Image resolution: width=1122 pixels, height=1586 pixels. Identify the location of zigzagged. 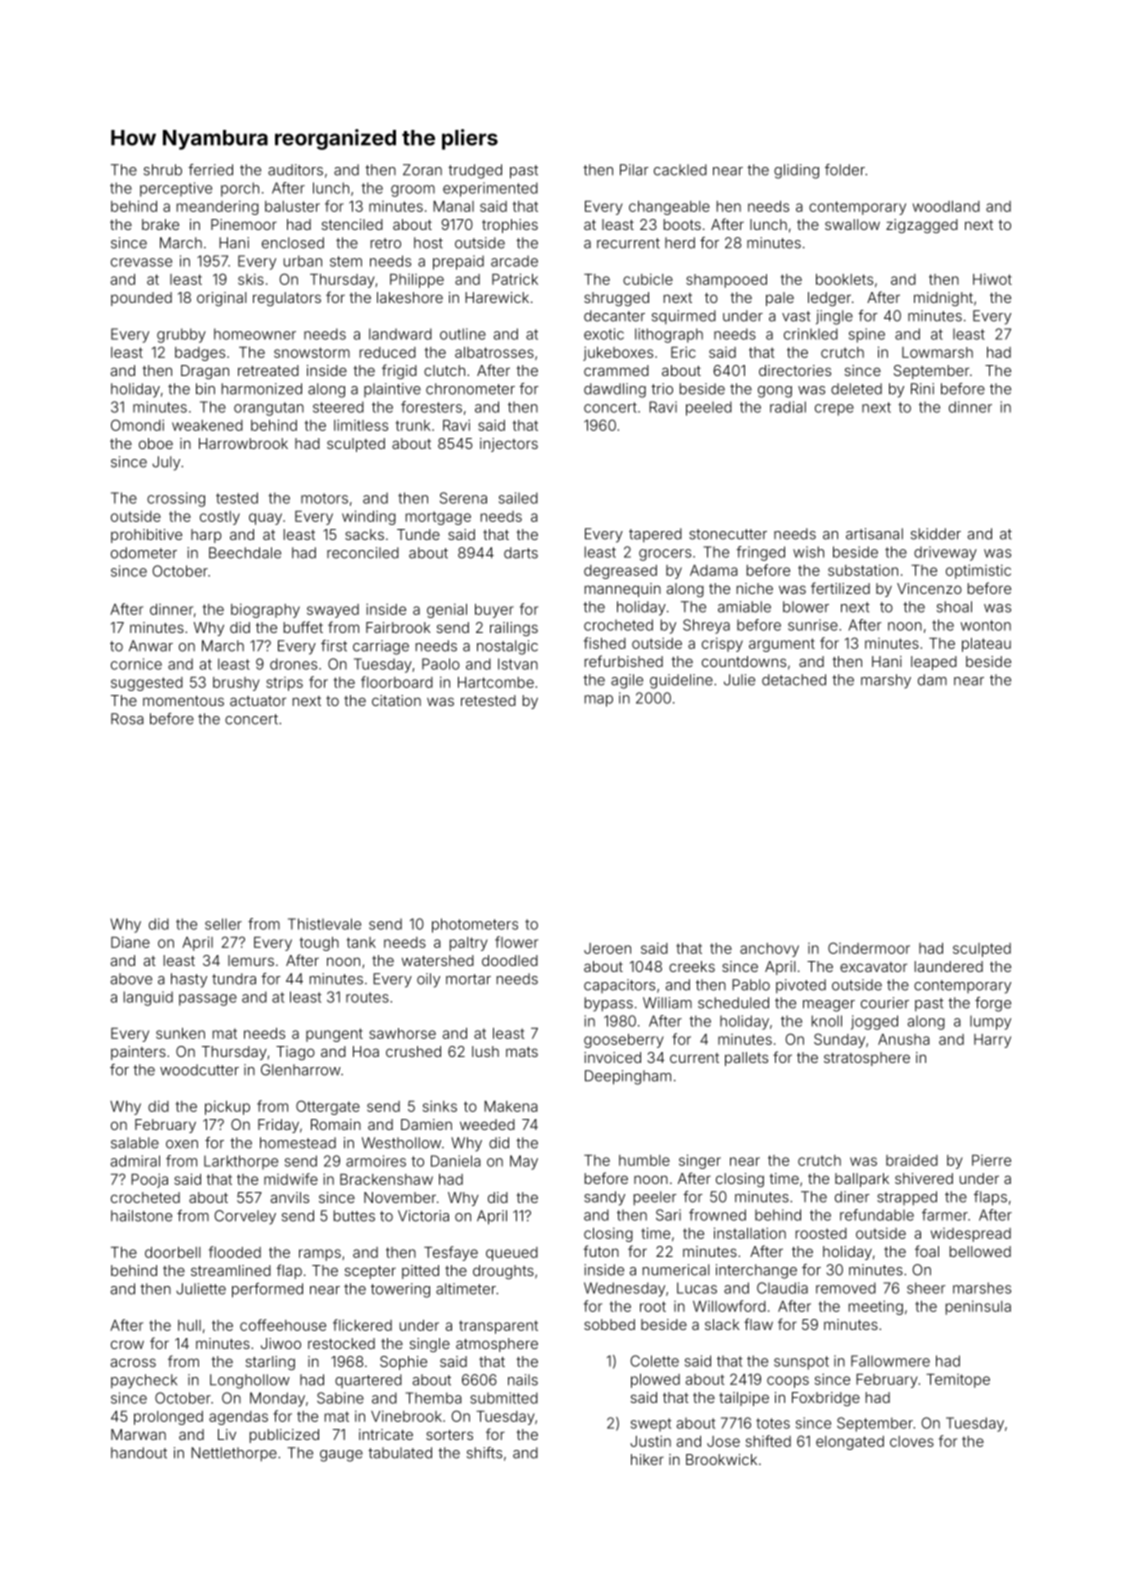
(922, 226).
